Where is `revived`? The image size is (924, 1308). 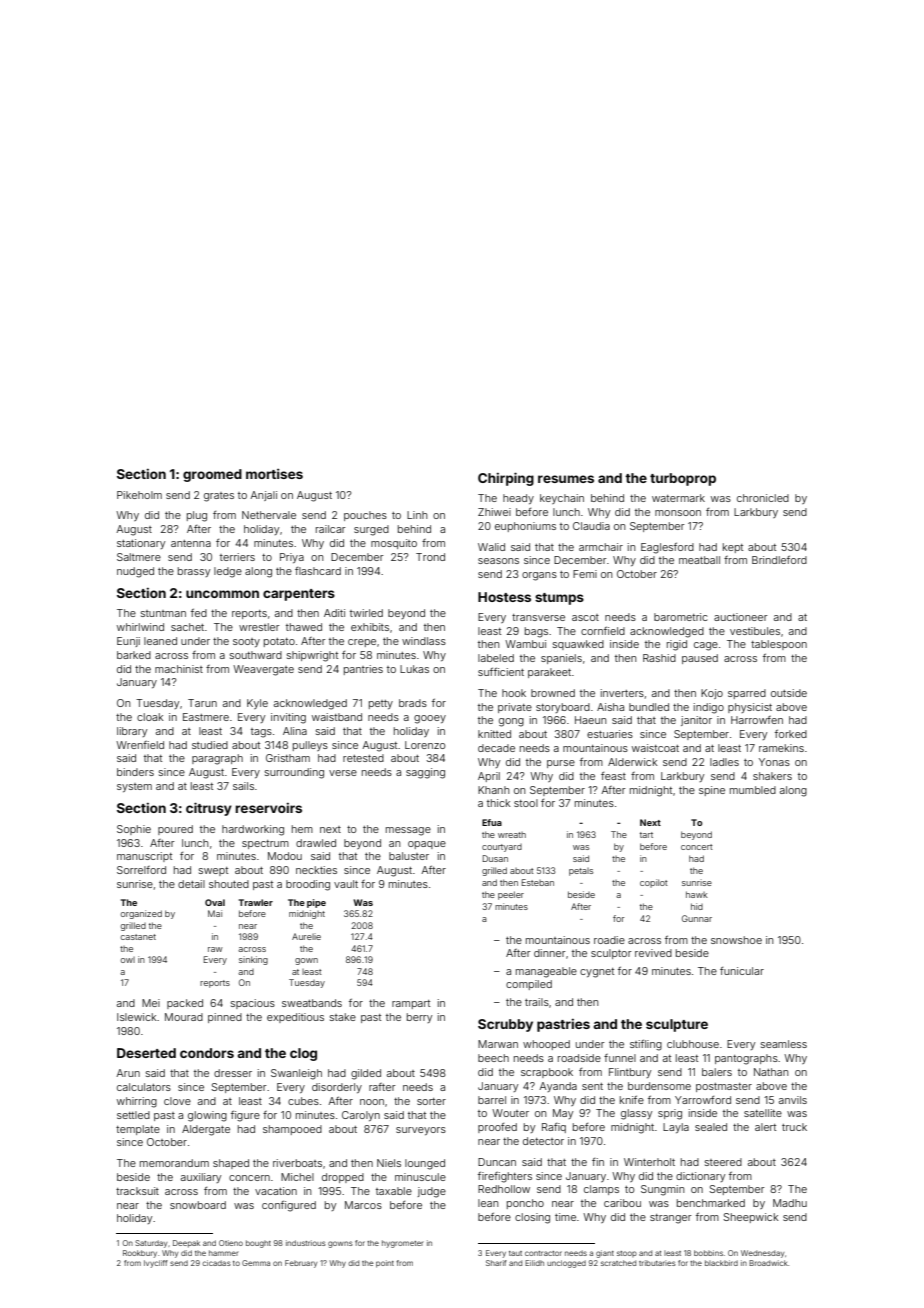
revived is located at coordinates (653, 953).
